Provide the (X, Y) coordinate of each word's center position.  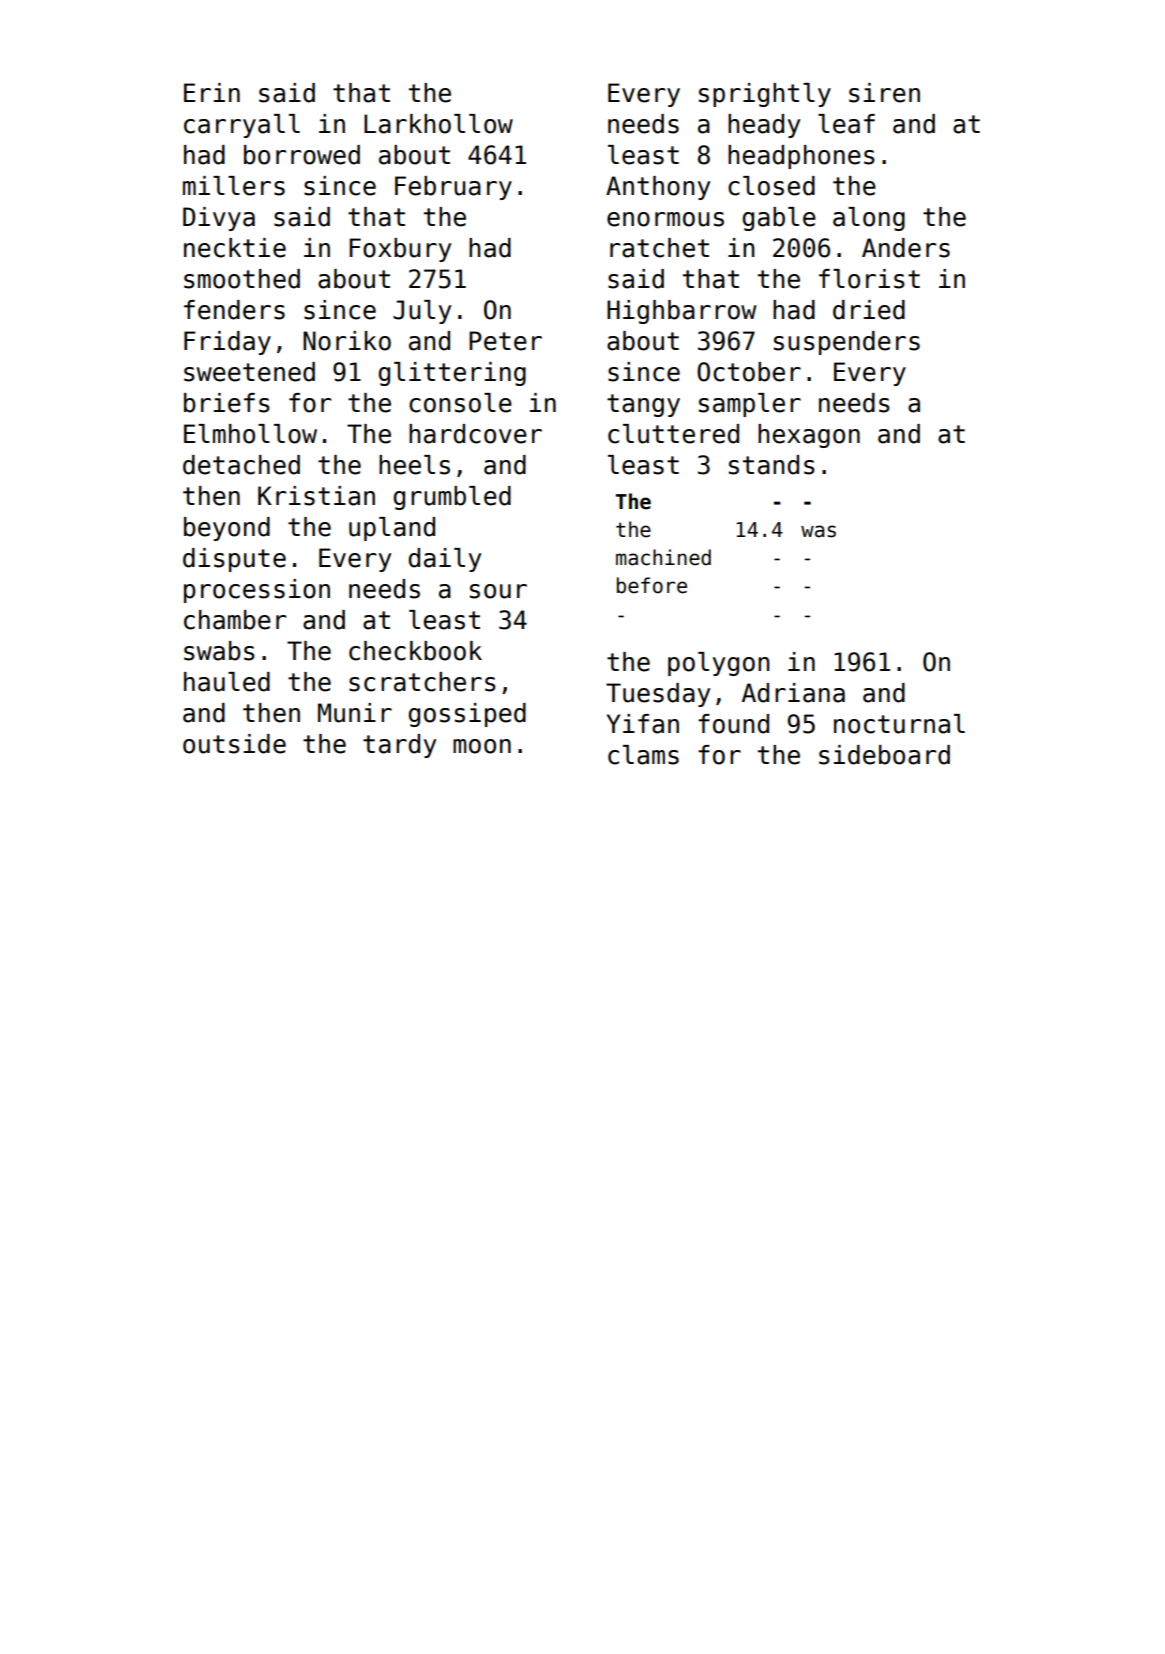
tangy (643, 405)
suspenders (847, 343)
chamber (235, 620)
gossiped (467, 715)
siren (884, 93)
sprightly (765, 95)
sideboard (884, 755)
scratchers (422, 682)
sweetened (249, 372)
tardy (399, 746)
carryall (242, 126)
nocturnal (899, 724)
